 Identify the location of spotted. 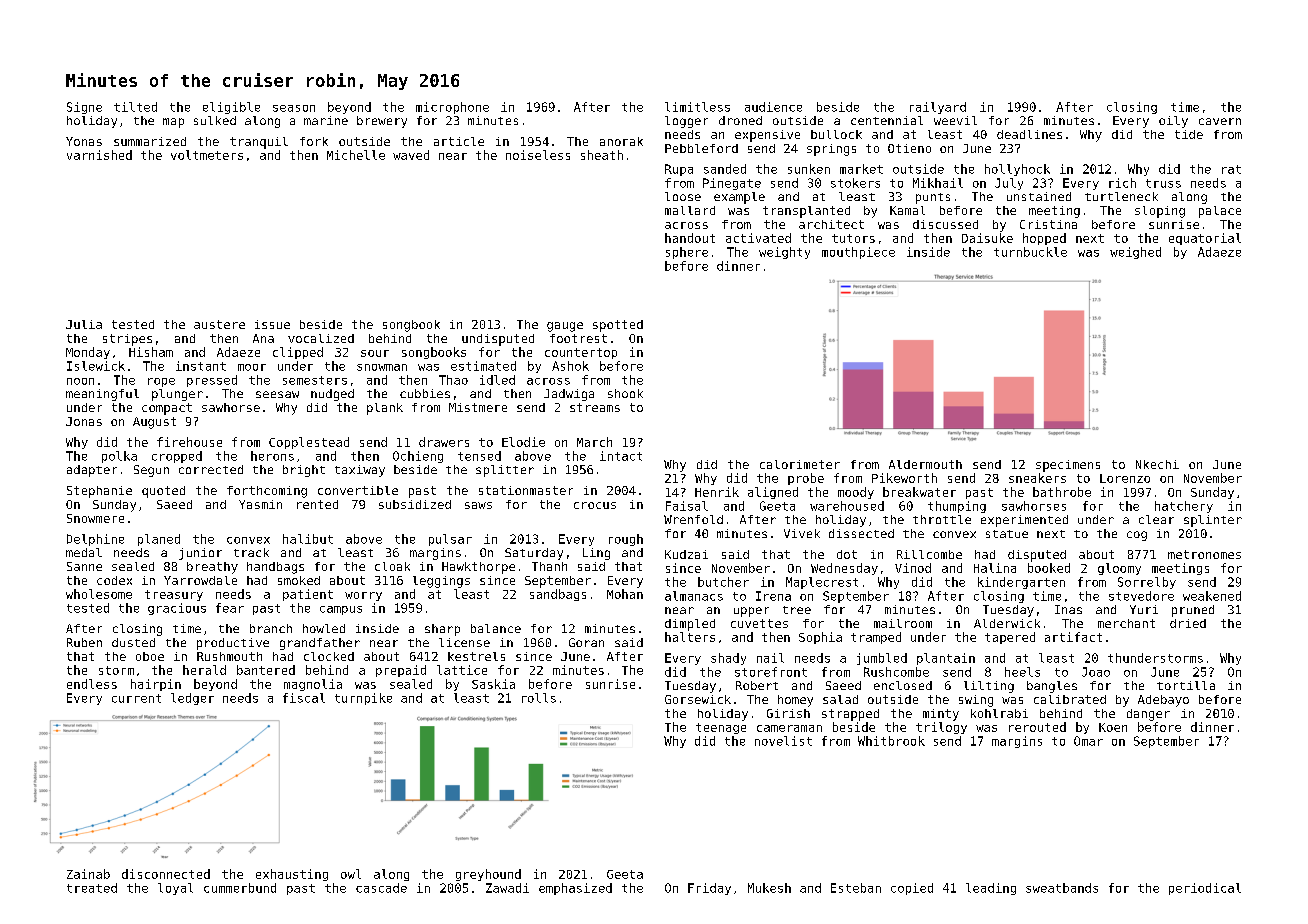
(618, 326).
